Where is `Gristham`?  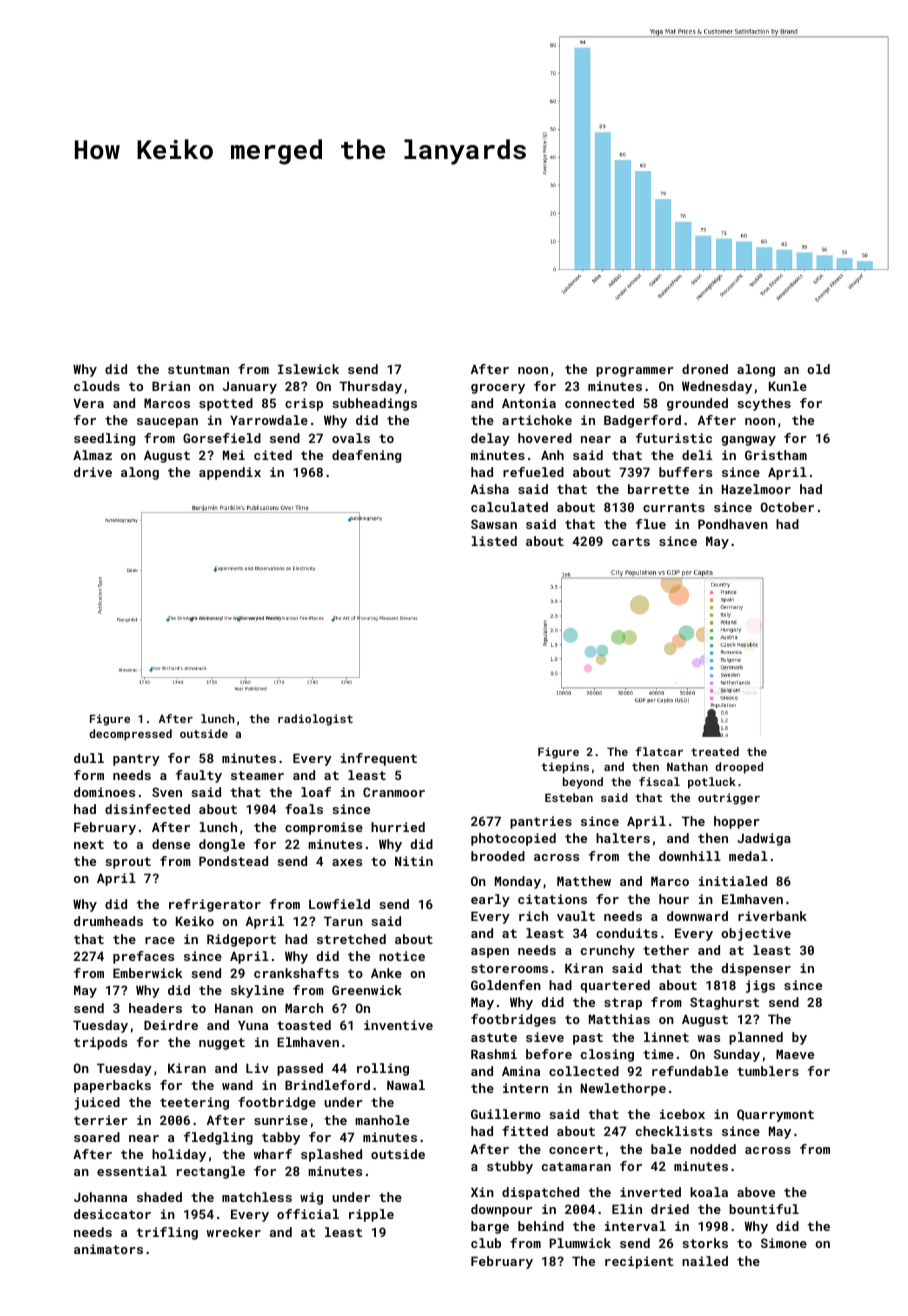
Gristham is located at coordinates (776, 455).
